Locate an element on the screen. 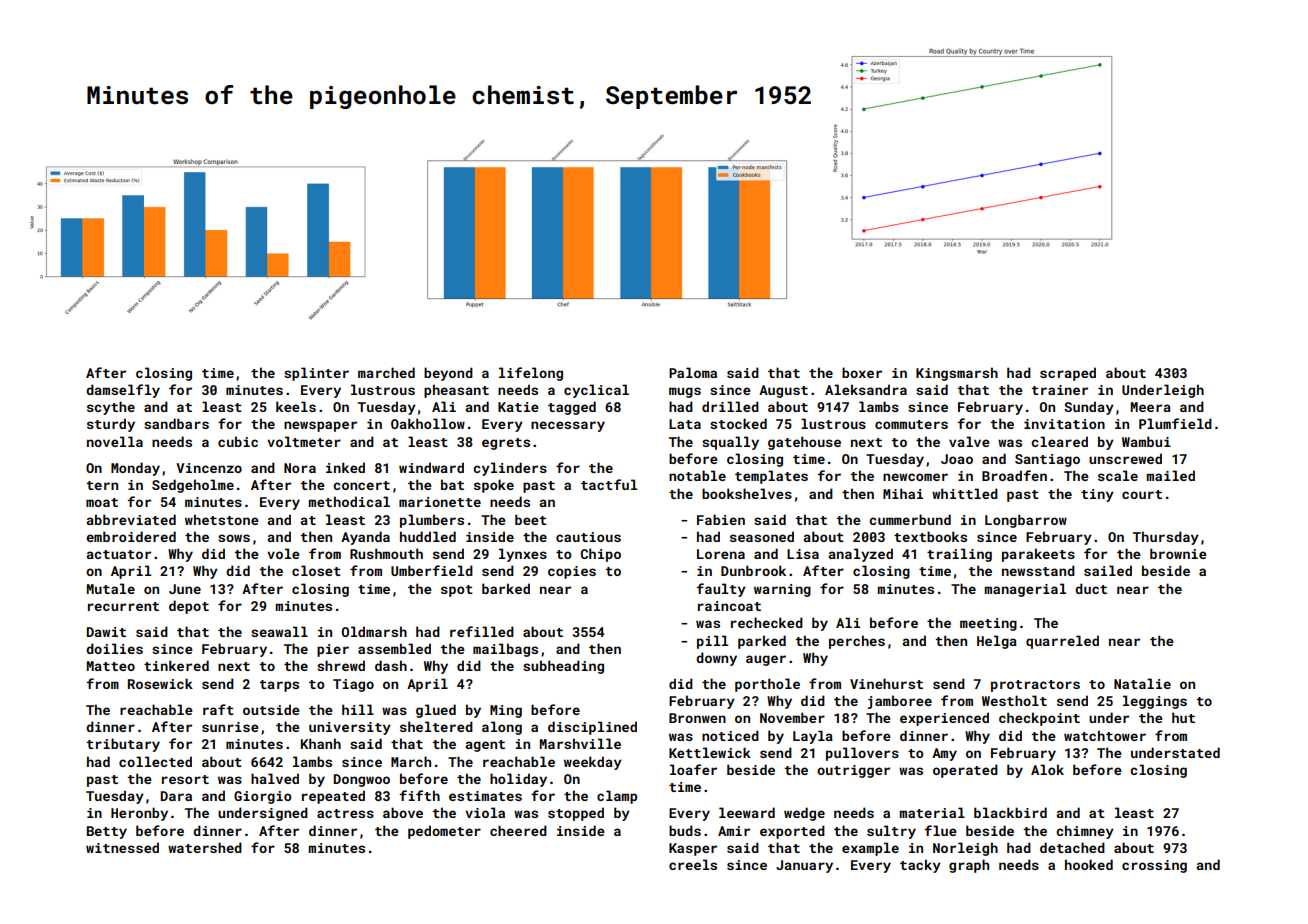 The width and height of the screenshot is (1308, 924). pheasant is located at coordinates (456, 391).
